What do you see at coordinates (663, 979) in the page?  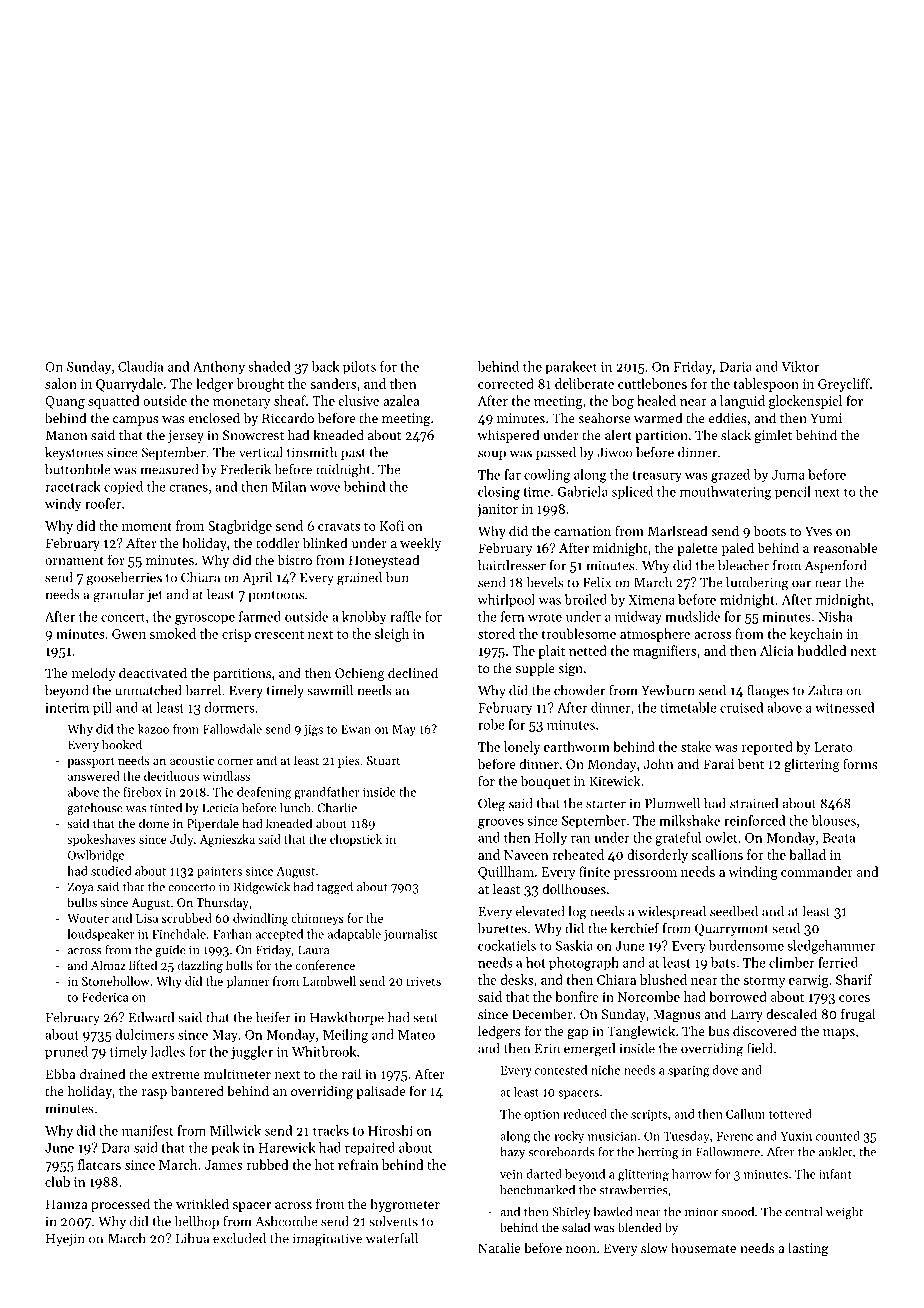 I see `blushed` at bounding box center [663, 979].
